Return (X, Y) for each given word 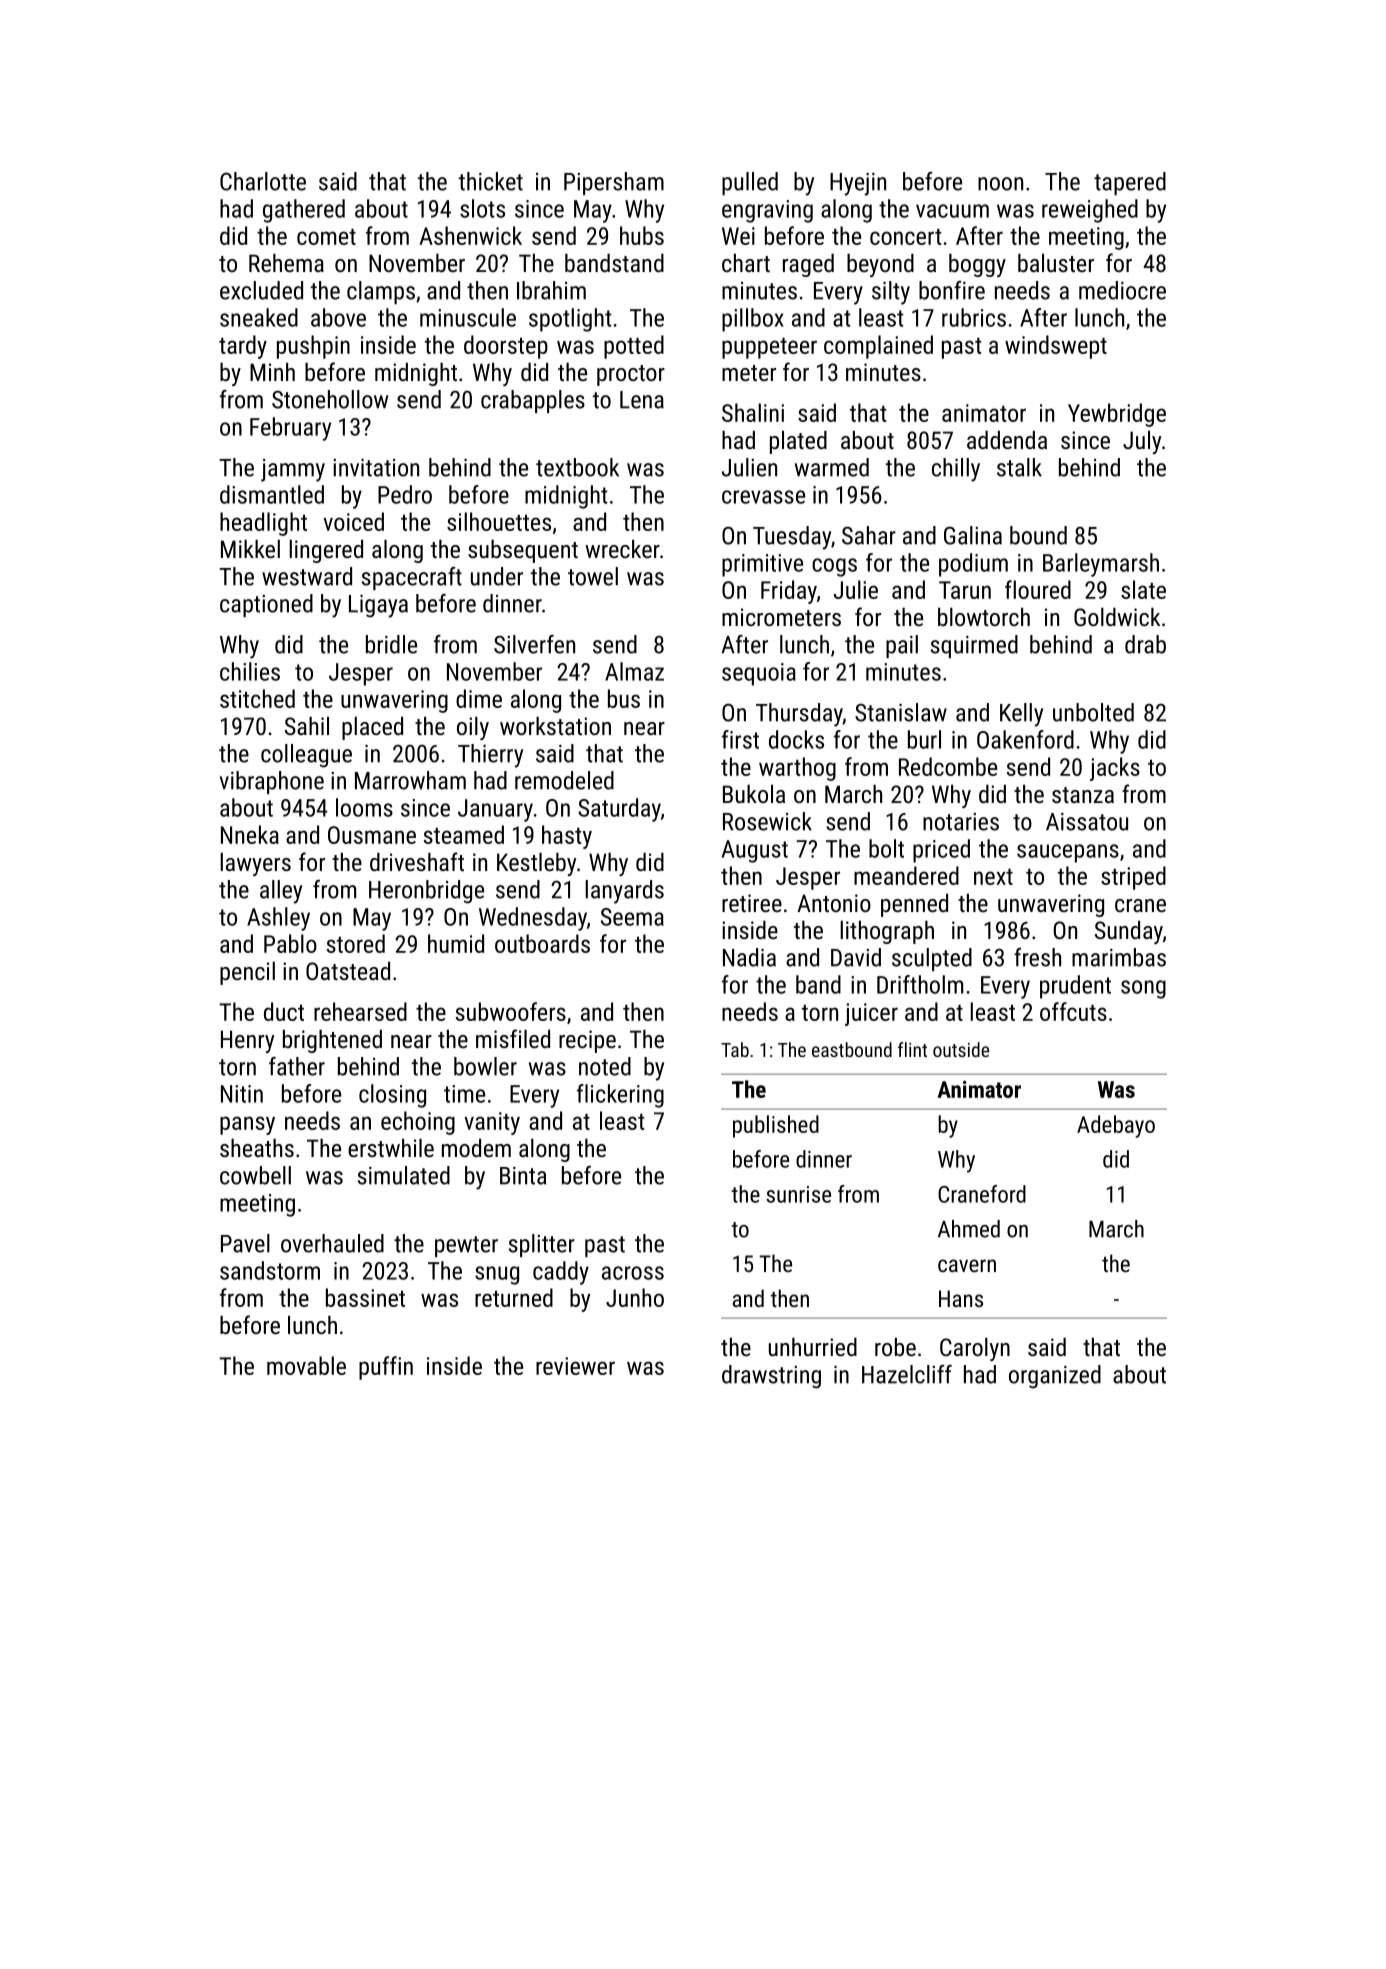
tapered (1130, 183)
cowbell (255, 1175)
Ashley (278, 919)
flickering (620, 1096)
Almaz (634, 671)
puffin (386, 1368)
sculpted (932, 959)
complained (878, 347)
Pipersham (614, 183)
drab (1145, 644)
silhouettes (499, 521)
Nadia (749, 957)
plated (798, 442)
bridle (391, 644)
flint (912, 1049)
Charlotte (263, 181)
